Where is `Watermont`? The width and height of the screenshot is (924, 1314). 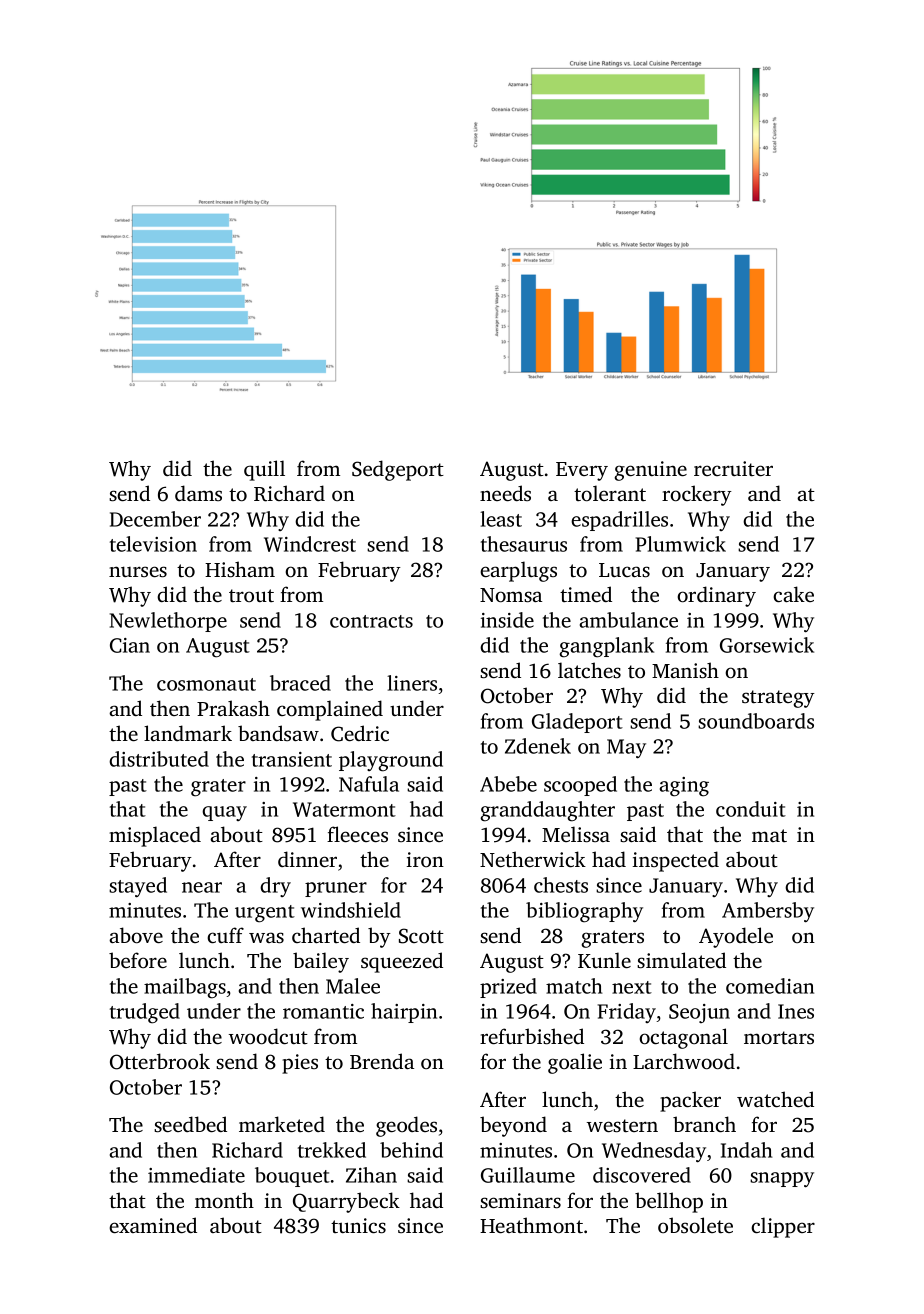
Watermont is located at coordinates (344, 809).
